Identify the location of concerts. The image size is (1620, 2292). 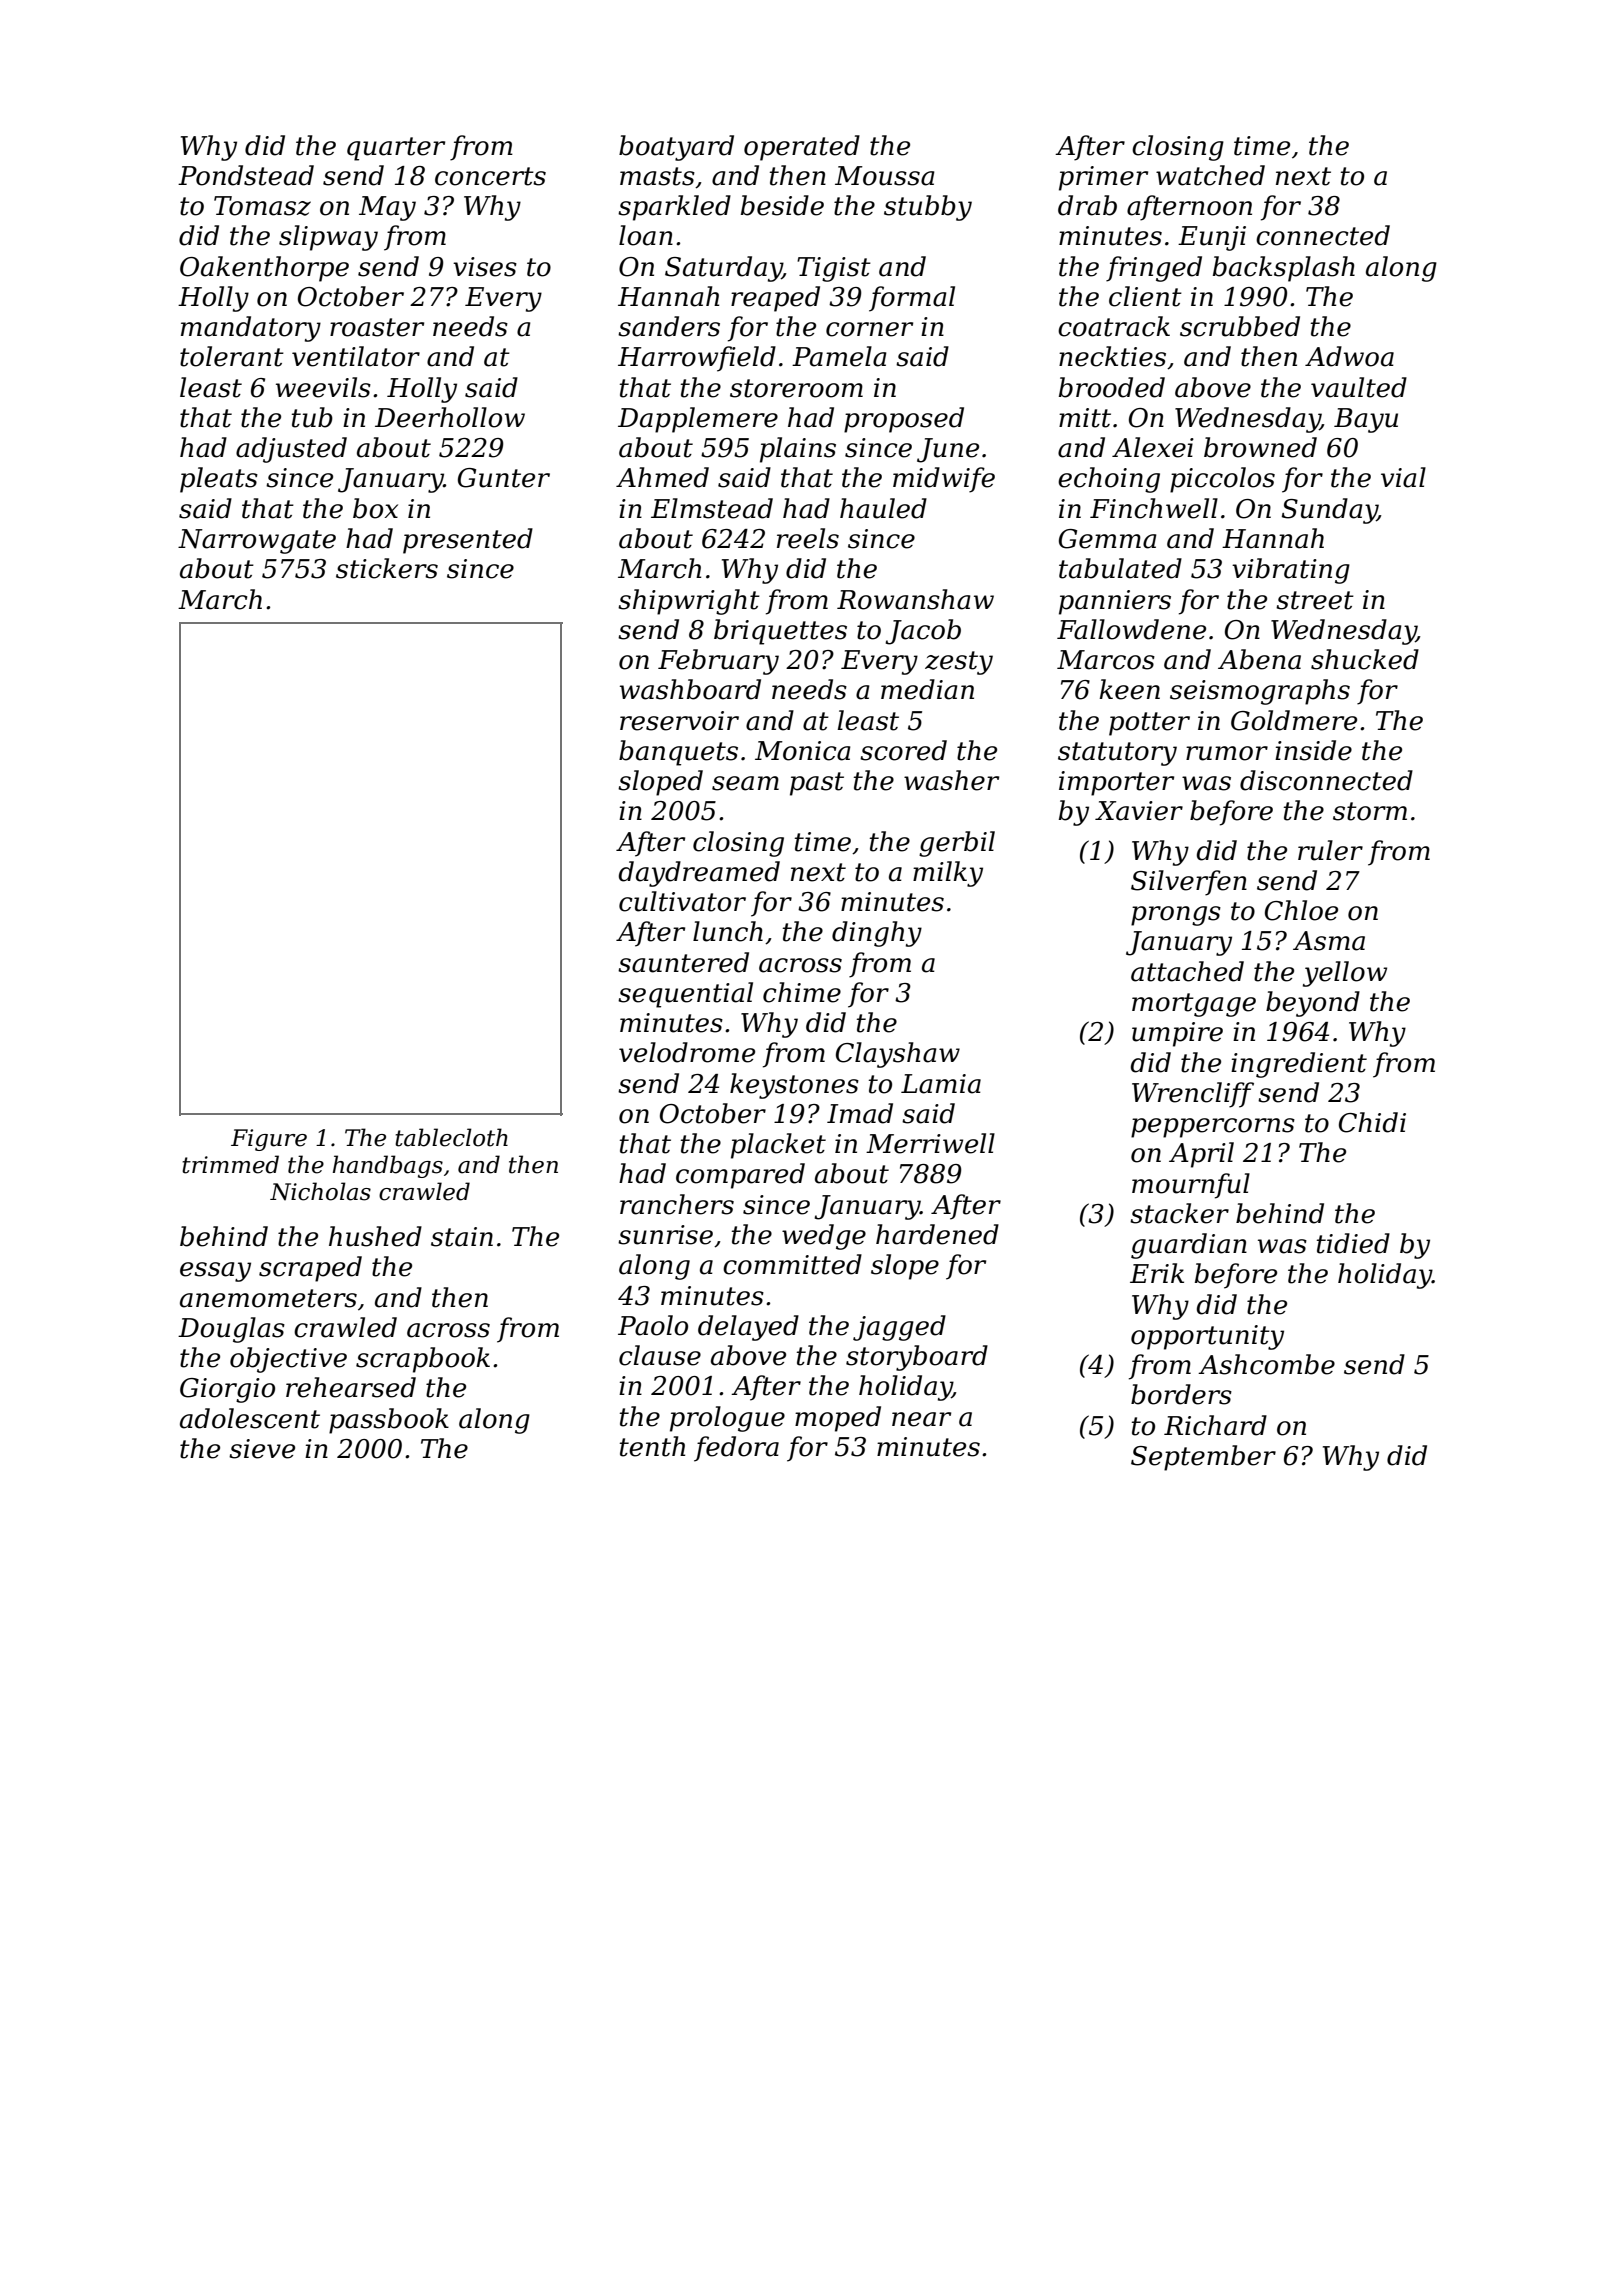
(490, 176).
